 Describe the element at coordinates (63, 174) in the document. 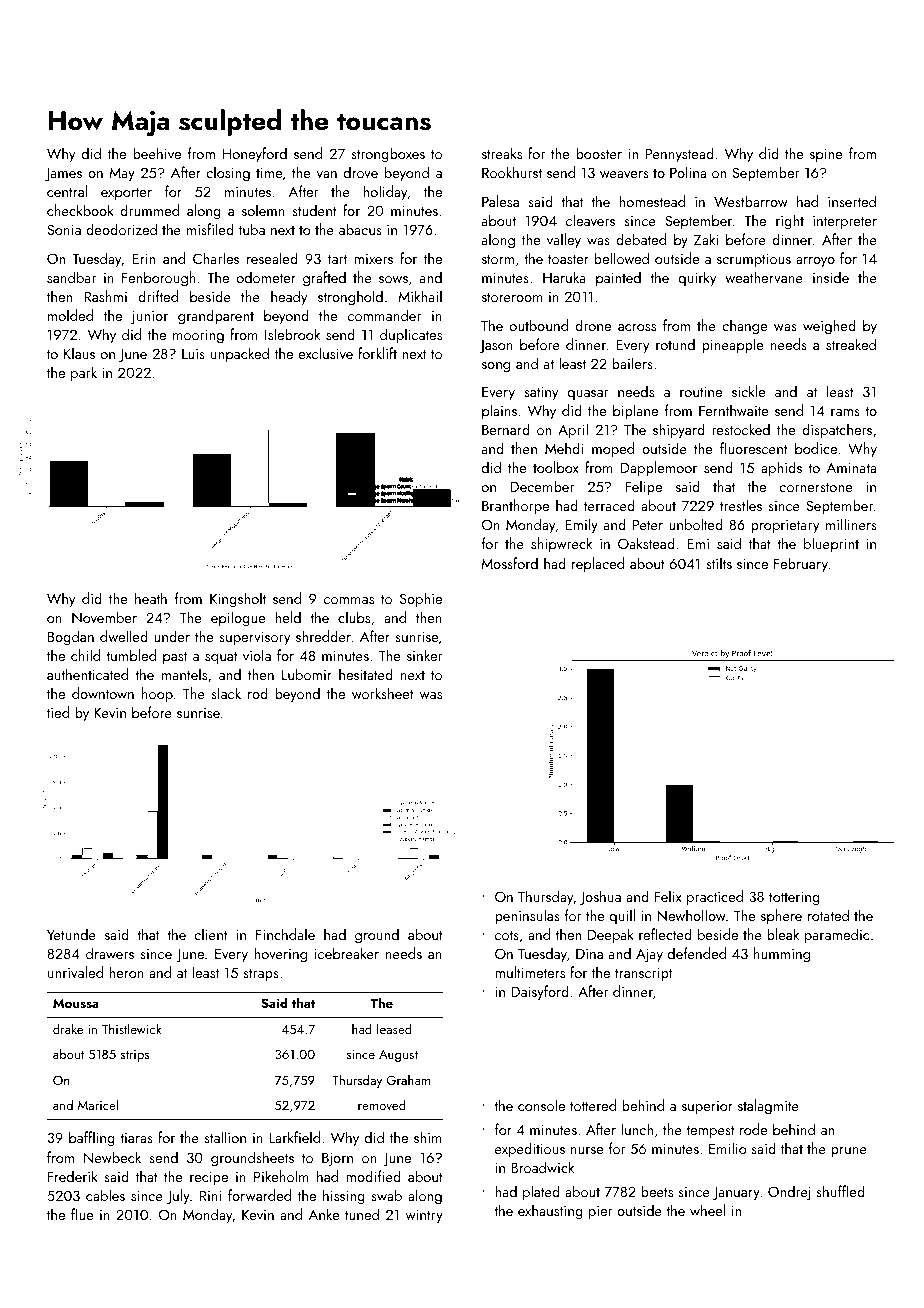

I see `James` at that location.
